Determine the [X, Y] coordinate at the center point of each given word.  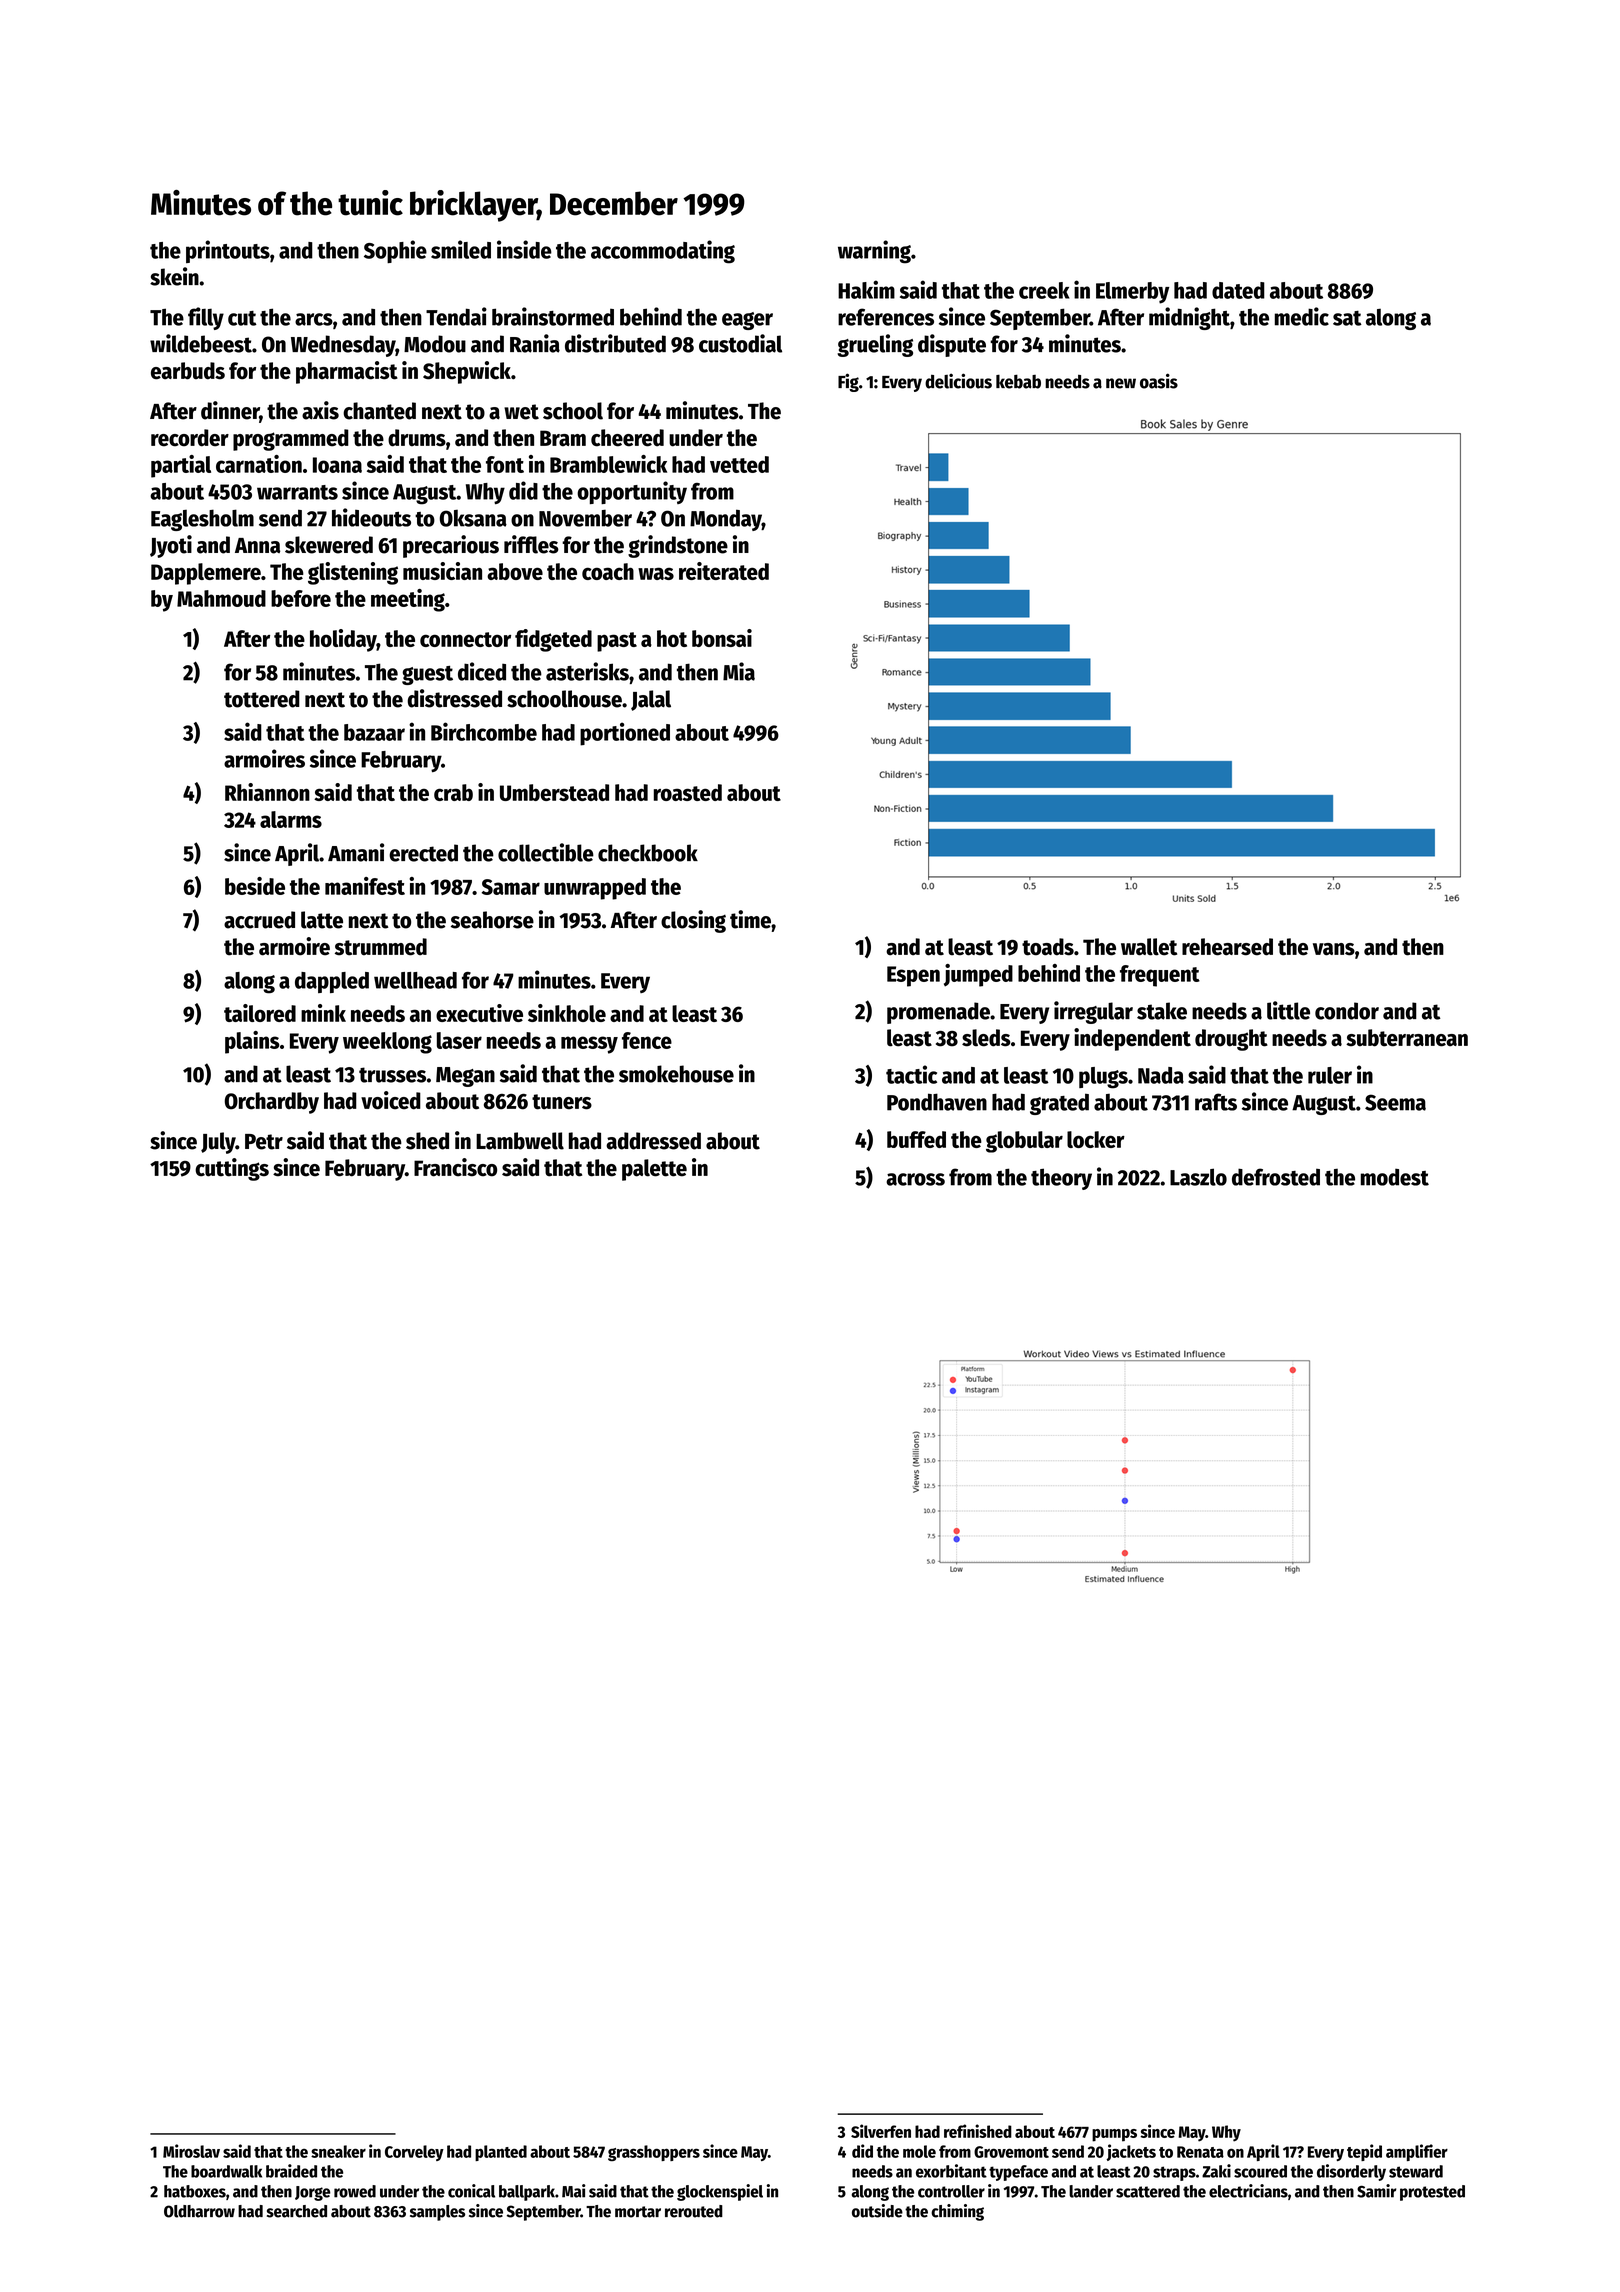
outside [877, 2211]
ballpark [527, 2193]
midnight [1189, 318]
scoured [1260, 2171]
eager [747, 321]
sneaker [338, 2151]
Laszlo [1198, 1177]
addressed [653, 1141]
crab [453, 792]
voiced [391, 1100]
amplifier [1417, 2152]
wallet [1149, 947]
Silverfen [881, 2131]
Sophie [395, 251]
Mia [739, 671]
